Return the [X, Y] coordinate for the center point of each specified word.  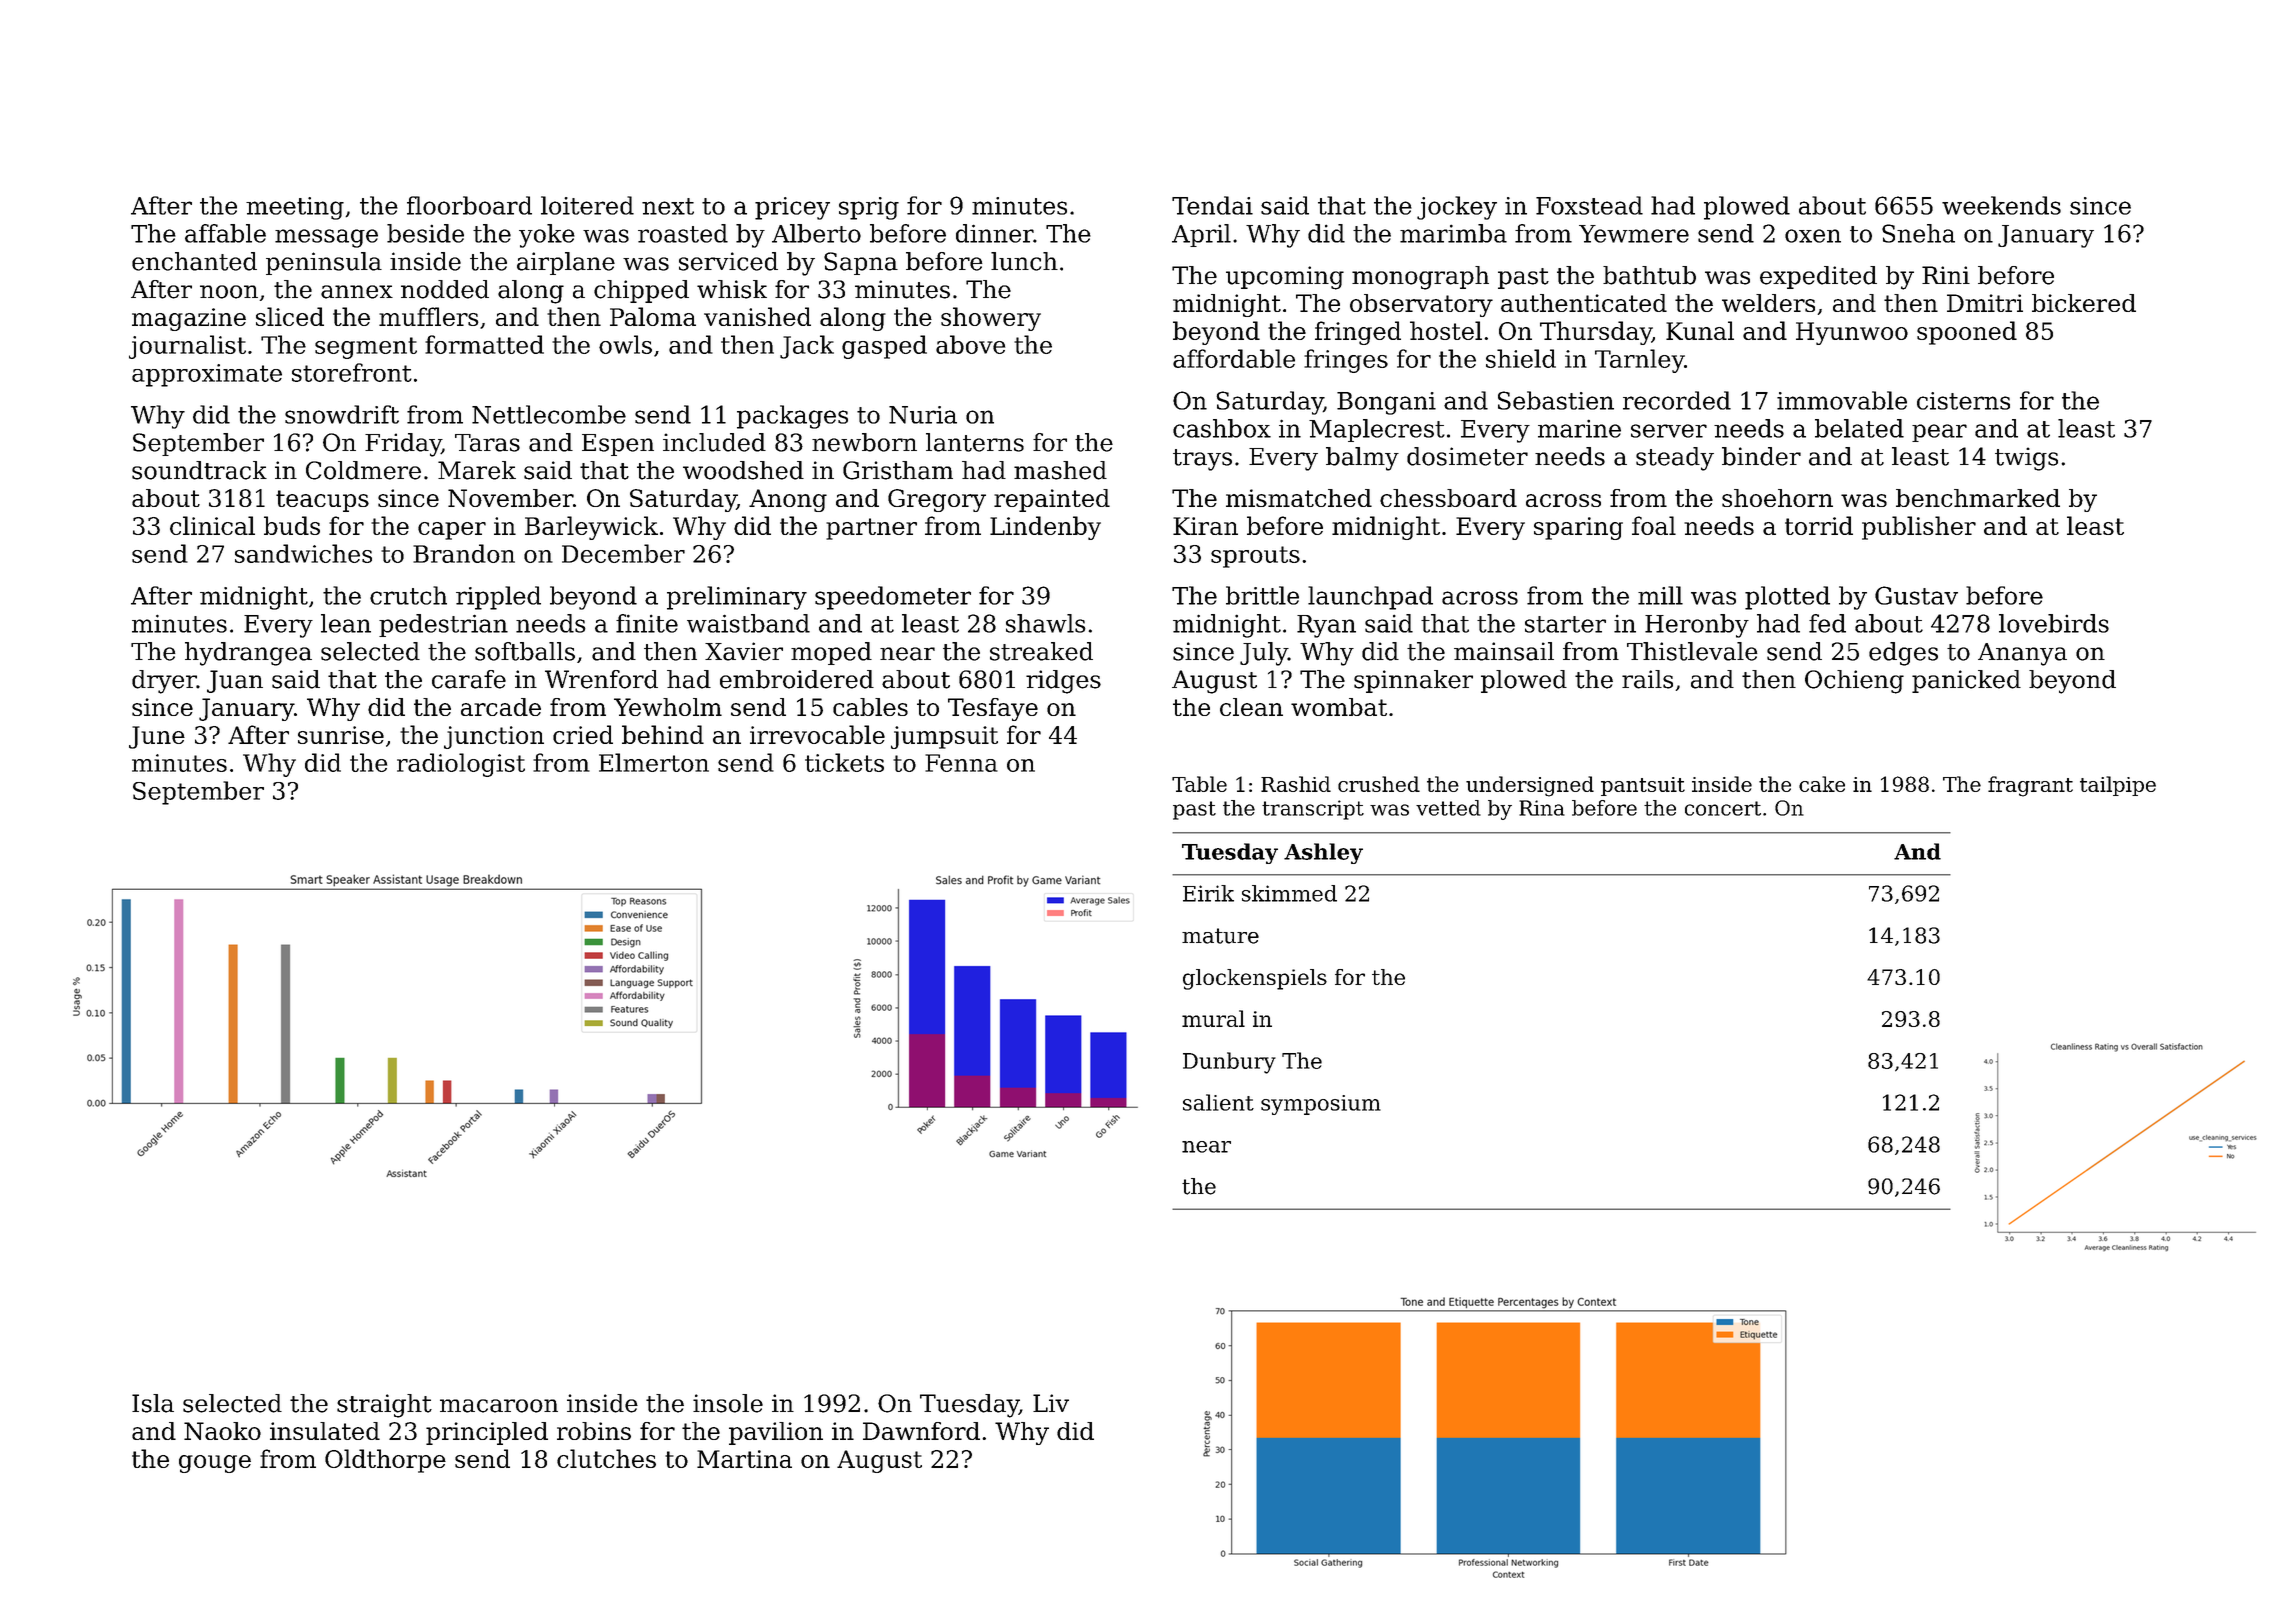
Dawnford [921, 1431]
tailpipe [2118, 786]
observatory [1421, 305]
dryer [164, 682]
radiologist [461, 765]
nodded [445, 289]
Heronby [1697, 626]
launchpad [1370, 598]
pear [1939, 433]
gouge [215, 1464]
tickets [844, 762]
